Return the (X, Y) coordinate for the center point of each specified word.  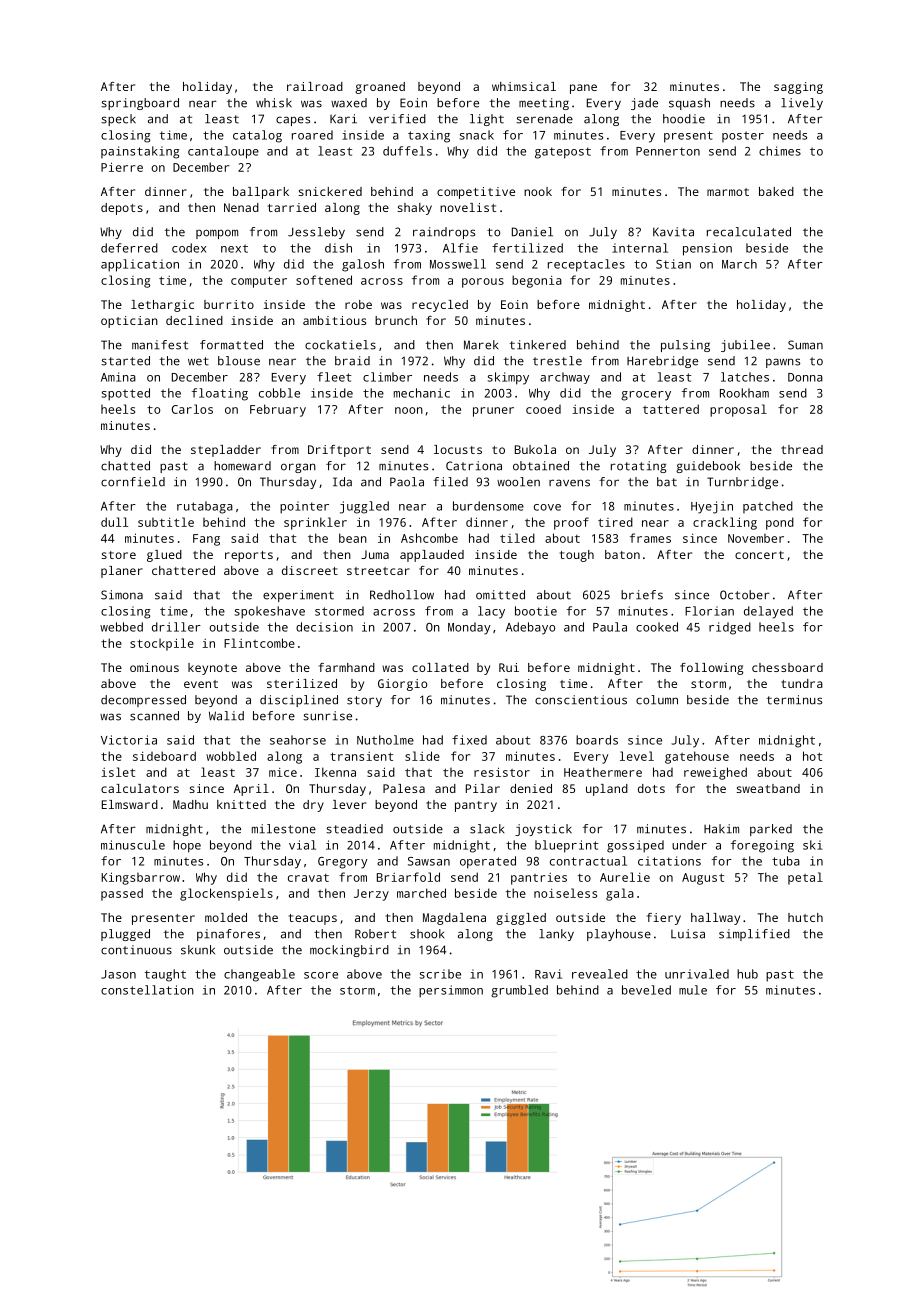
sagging (798, 88)
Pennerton (668, 151)
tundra (802, 683)
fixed (469, 740)
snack (477, 135)
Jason (118, 974)
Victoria (129, 740)
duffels (407, 151)
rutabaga (205, 507)
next (234, 248)
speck (118, 120)
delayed (768, 612)
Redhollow (402, 595)
